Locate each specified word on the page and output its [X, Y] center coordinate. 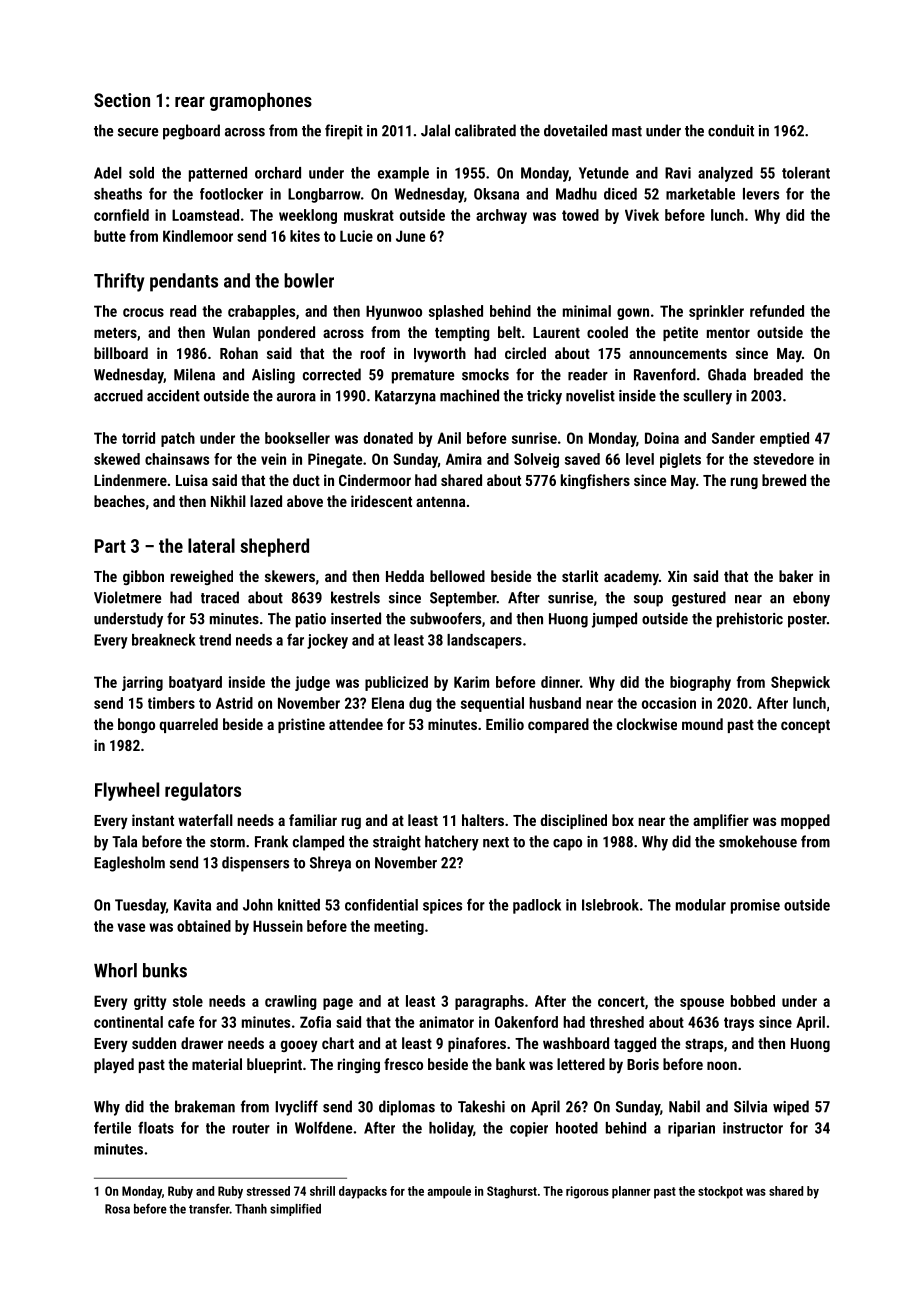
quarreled [189, 725]
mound [702, 724]
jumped [614, 620]
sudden [154, 1043]
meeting [399, 927]
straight [397, 843]
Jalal [435, 130]
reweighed [202, 577]
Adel [108, 173]
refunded [777, 311]
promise [755, 906]
